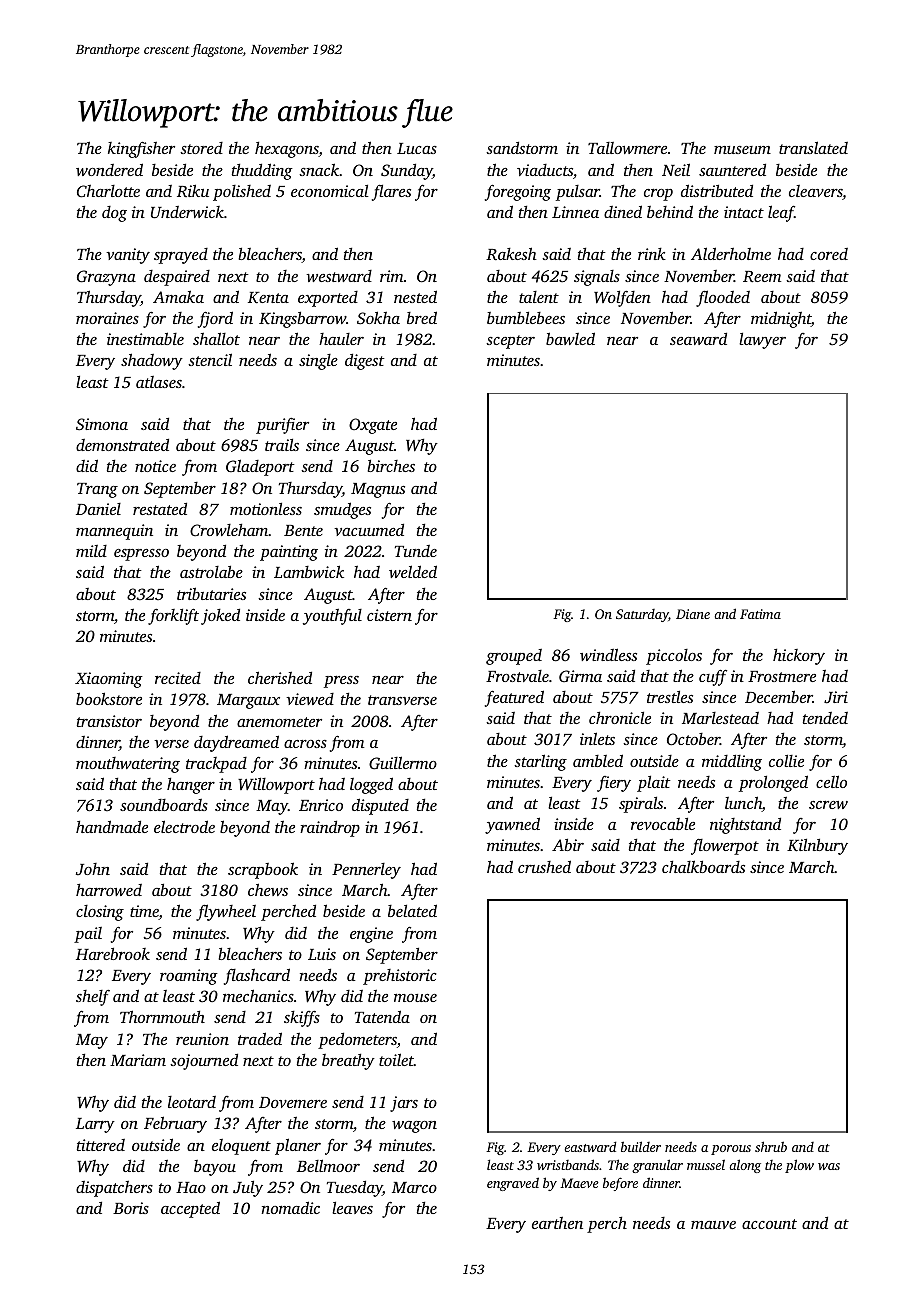 The height and width of the screenshot is (1314, 924). I want to click on viewed, so click(310, 699).
